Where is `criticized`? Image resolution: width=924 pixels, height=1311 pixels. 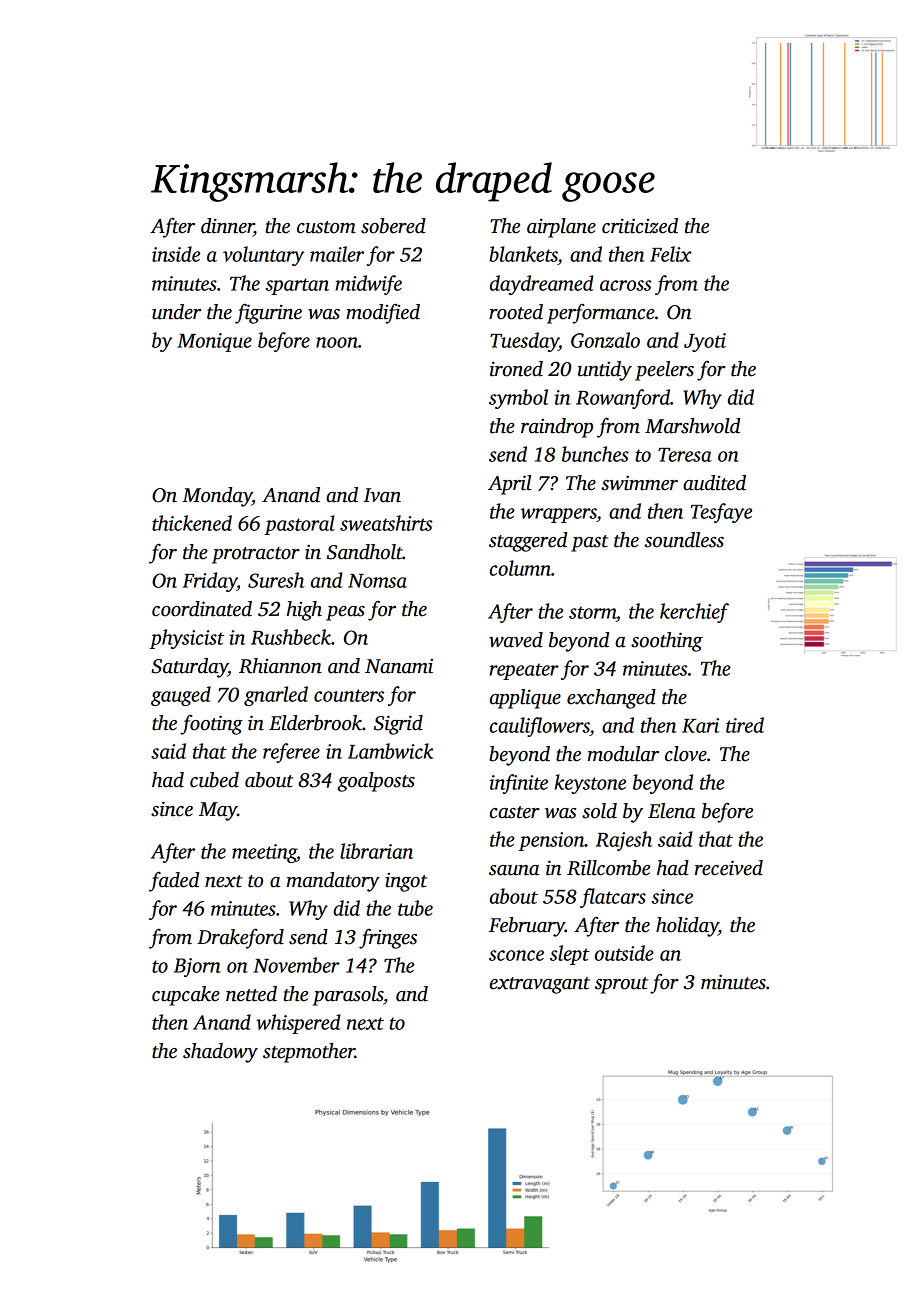
criticized is located at coordinates (640, 226).
